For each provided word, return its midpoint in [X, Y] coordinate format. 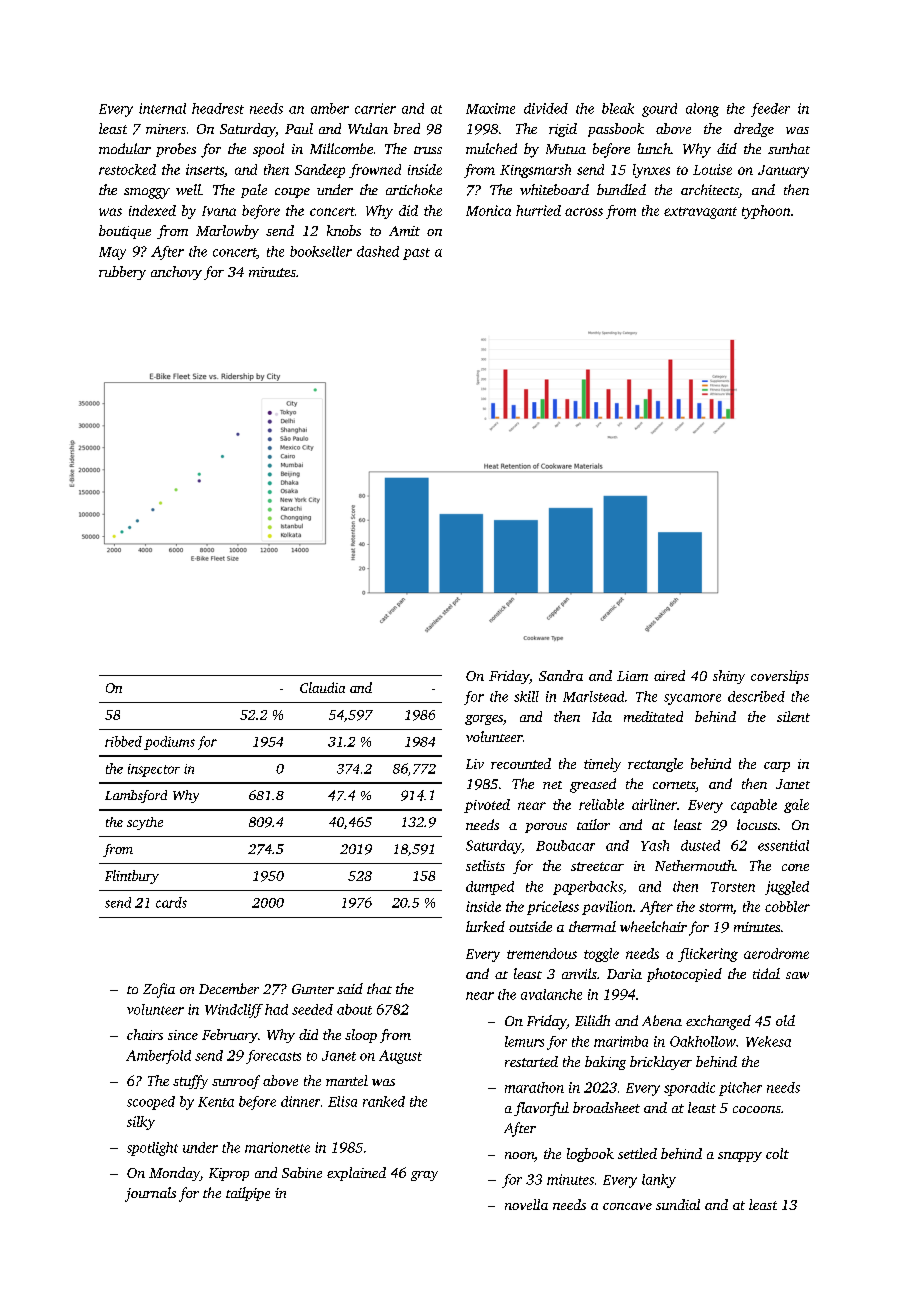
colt [777, 1153]
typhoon [766, 212]
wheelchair [653, 926]
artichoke [414, 189]
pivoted [487, 806]
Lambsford [136, 796]
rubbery [122, 273]
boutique [125, 232]
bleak [618, 108]
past [416, 254]
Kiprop [229, 1174]
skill [526, 696]
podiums [169, 743]
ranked [384, 1101]
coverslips [780, 677]
